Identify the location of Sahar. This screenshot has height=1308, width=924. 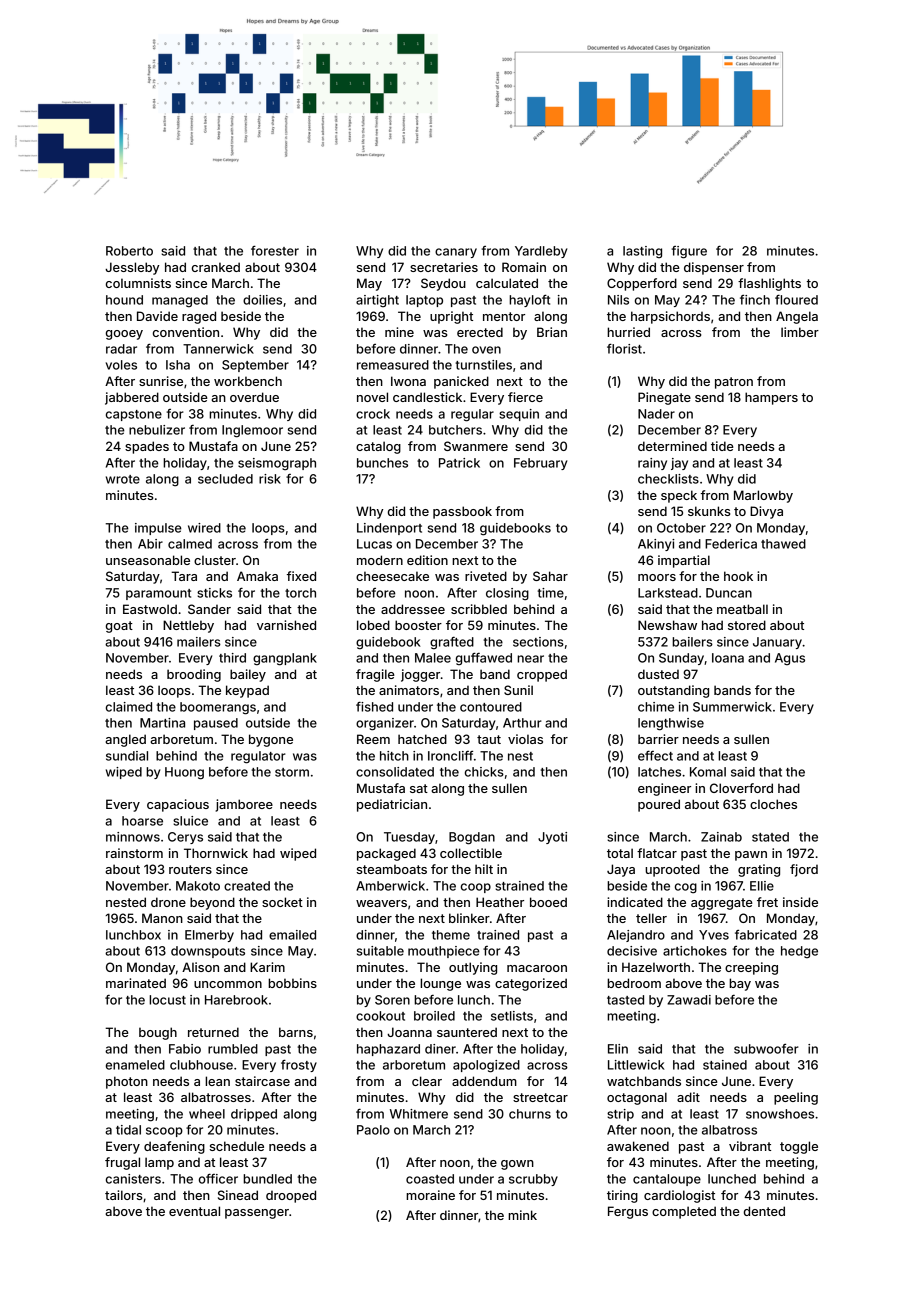
(550, 576).
